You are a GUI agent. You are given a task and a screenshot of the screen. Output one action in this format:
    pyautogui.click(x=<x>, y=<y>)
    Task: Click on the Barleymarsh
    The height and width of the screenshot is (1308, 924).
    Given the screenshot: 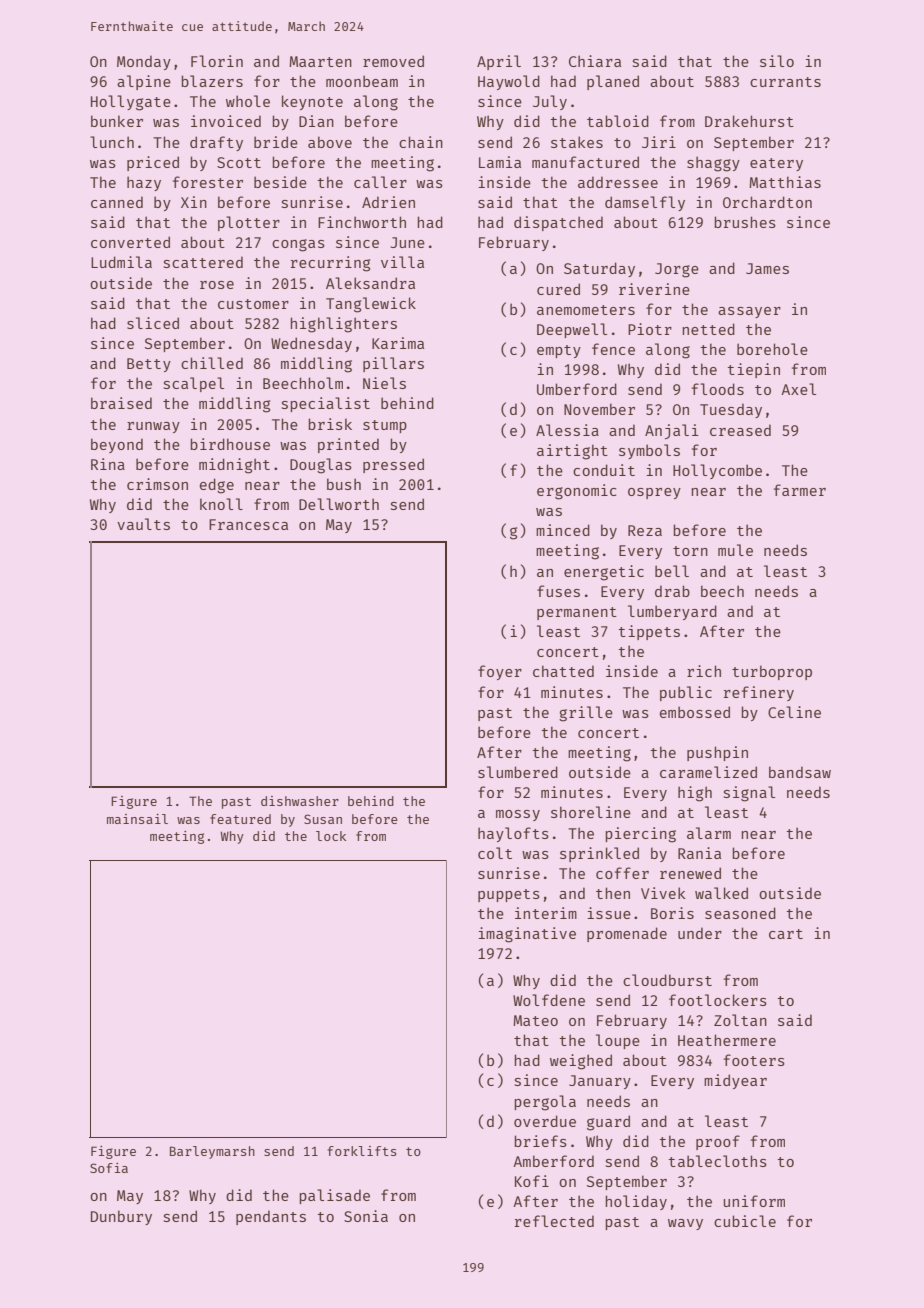 What is the action you would take?
    pyautogui.click(x=212, y=1152)
